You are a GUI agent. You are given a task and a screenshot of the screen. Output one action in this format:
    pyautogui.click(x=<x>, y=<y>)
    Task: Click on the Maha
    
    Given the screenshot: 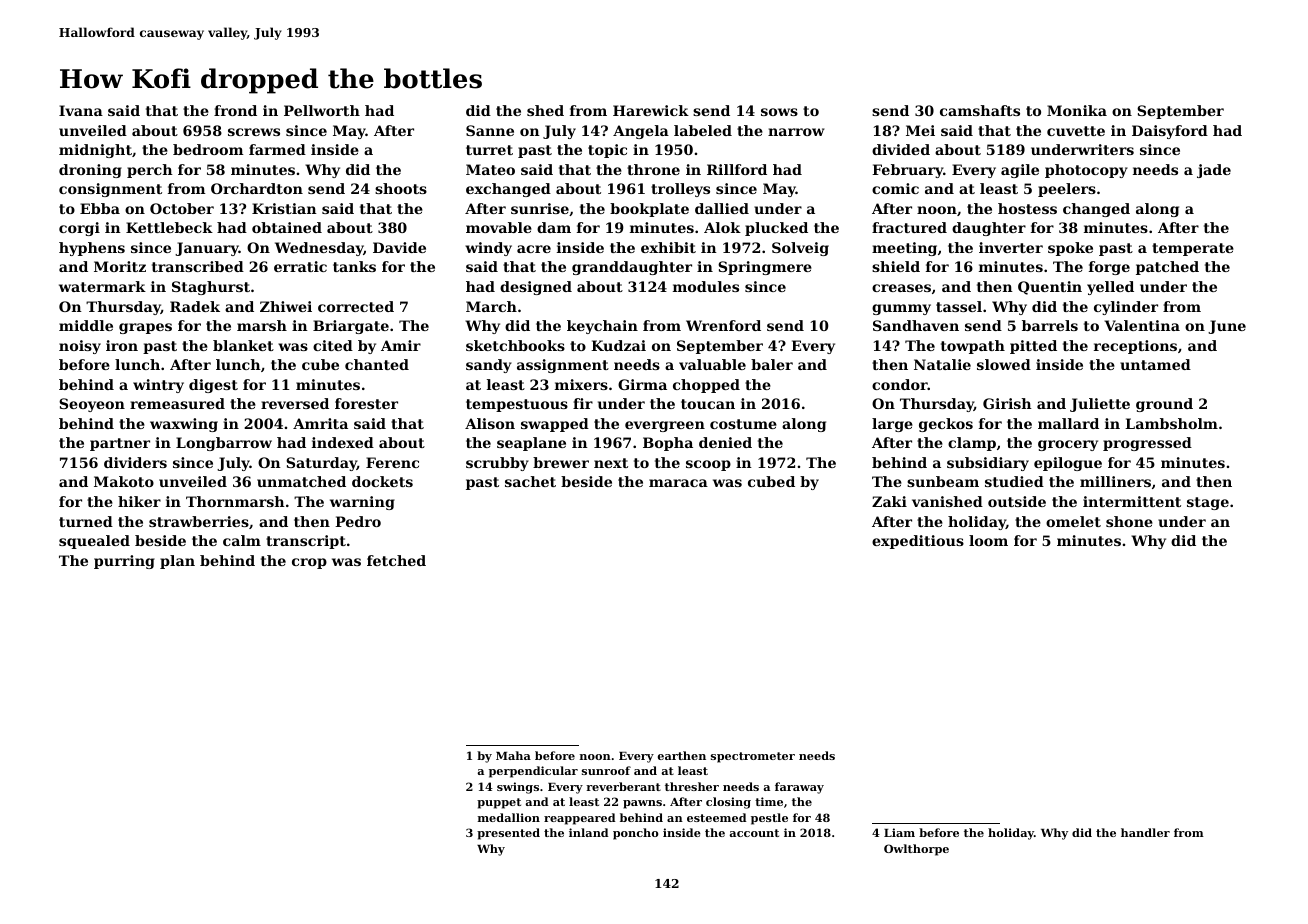 What is the action you would take?
    pyautogui.click(x=513, y=755)
